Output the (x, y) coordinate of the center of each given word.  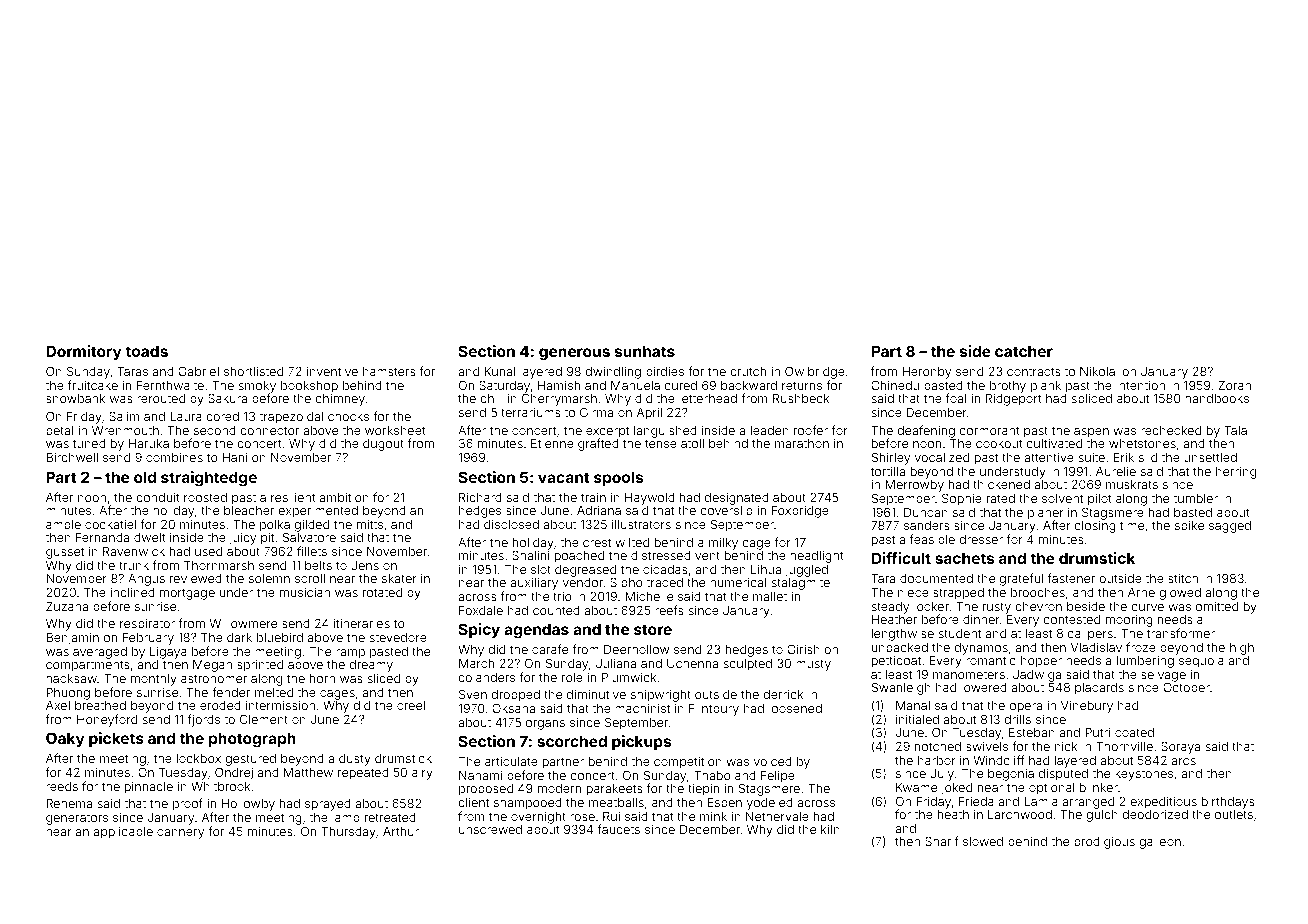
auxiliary (534, 584)
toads (146, 351)
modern (559, 788)
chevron (1038, 606)
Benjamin (72, 639)
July (942, 775)
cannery (180, 834)
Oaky (65, 739)
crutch (748, 371)
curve (1148, 607)
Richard (480, 497)
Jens (365, 565)
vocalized (942, 457)
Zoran (1234, 385)
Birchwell (72, 457)
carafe (550, 649)
